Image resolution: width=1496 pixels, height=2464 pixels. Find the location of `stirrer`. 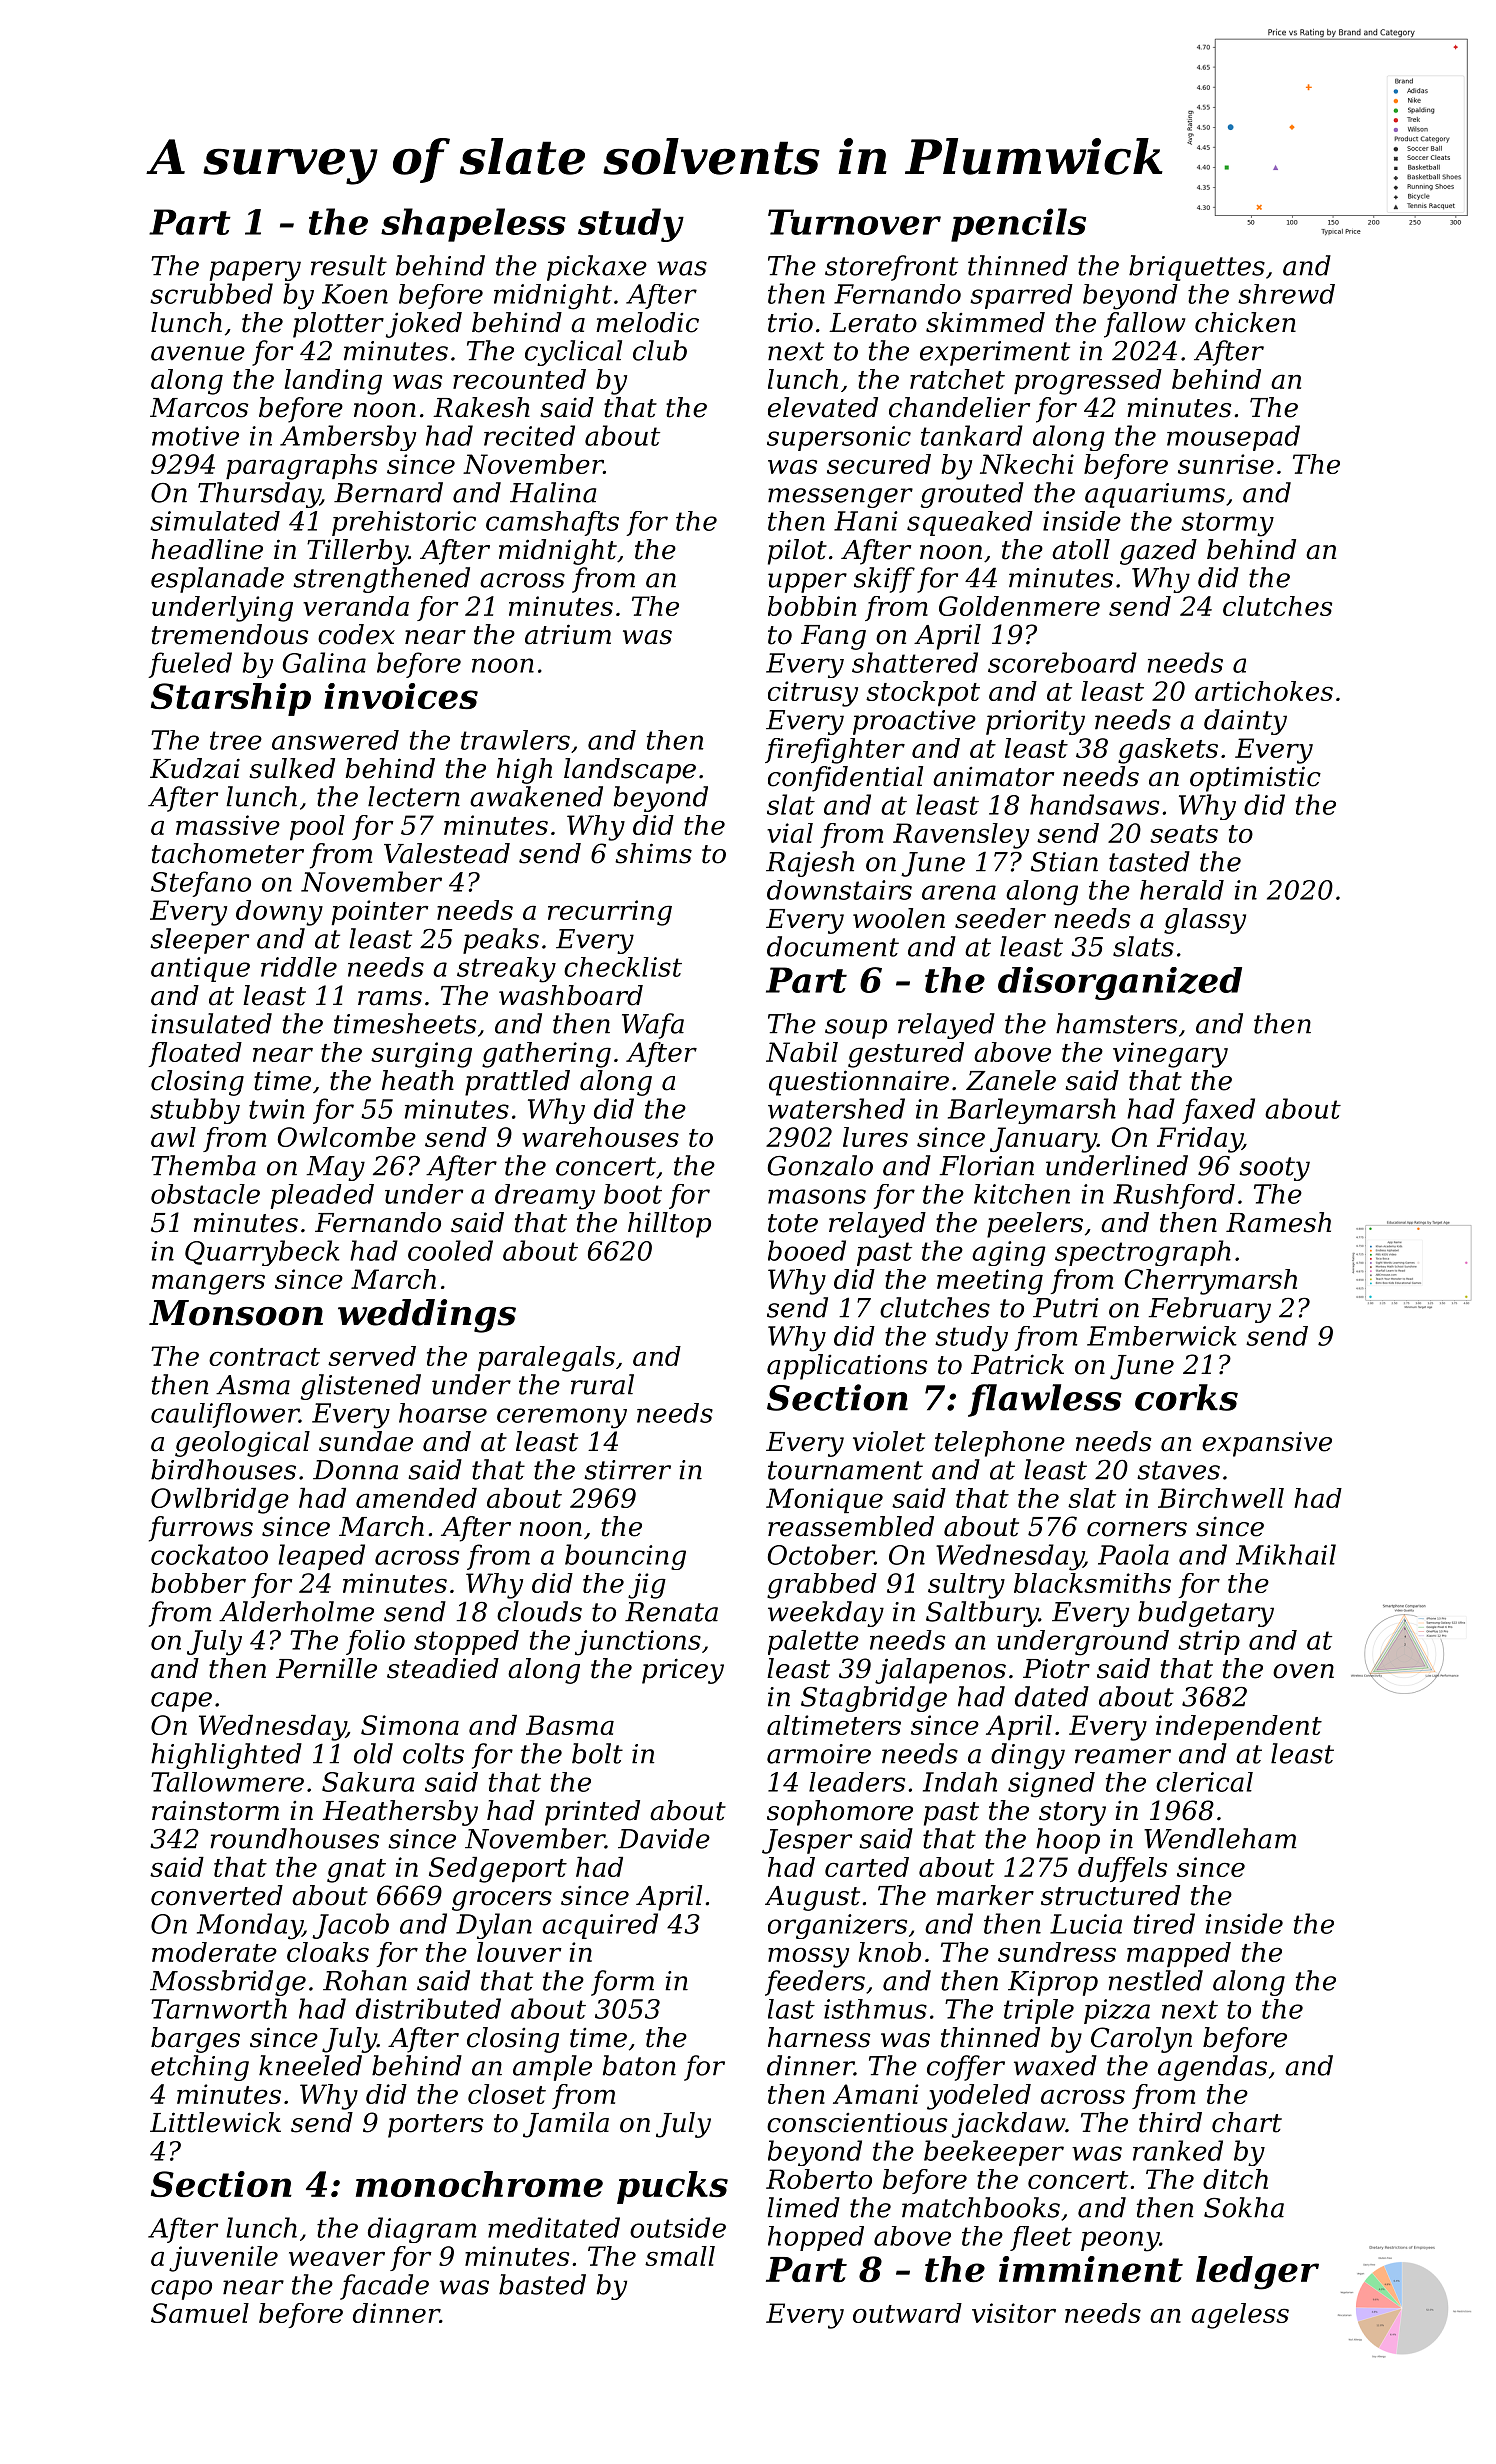

stirrer is located at coordinates (627, 1470).
